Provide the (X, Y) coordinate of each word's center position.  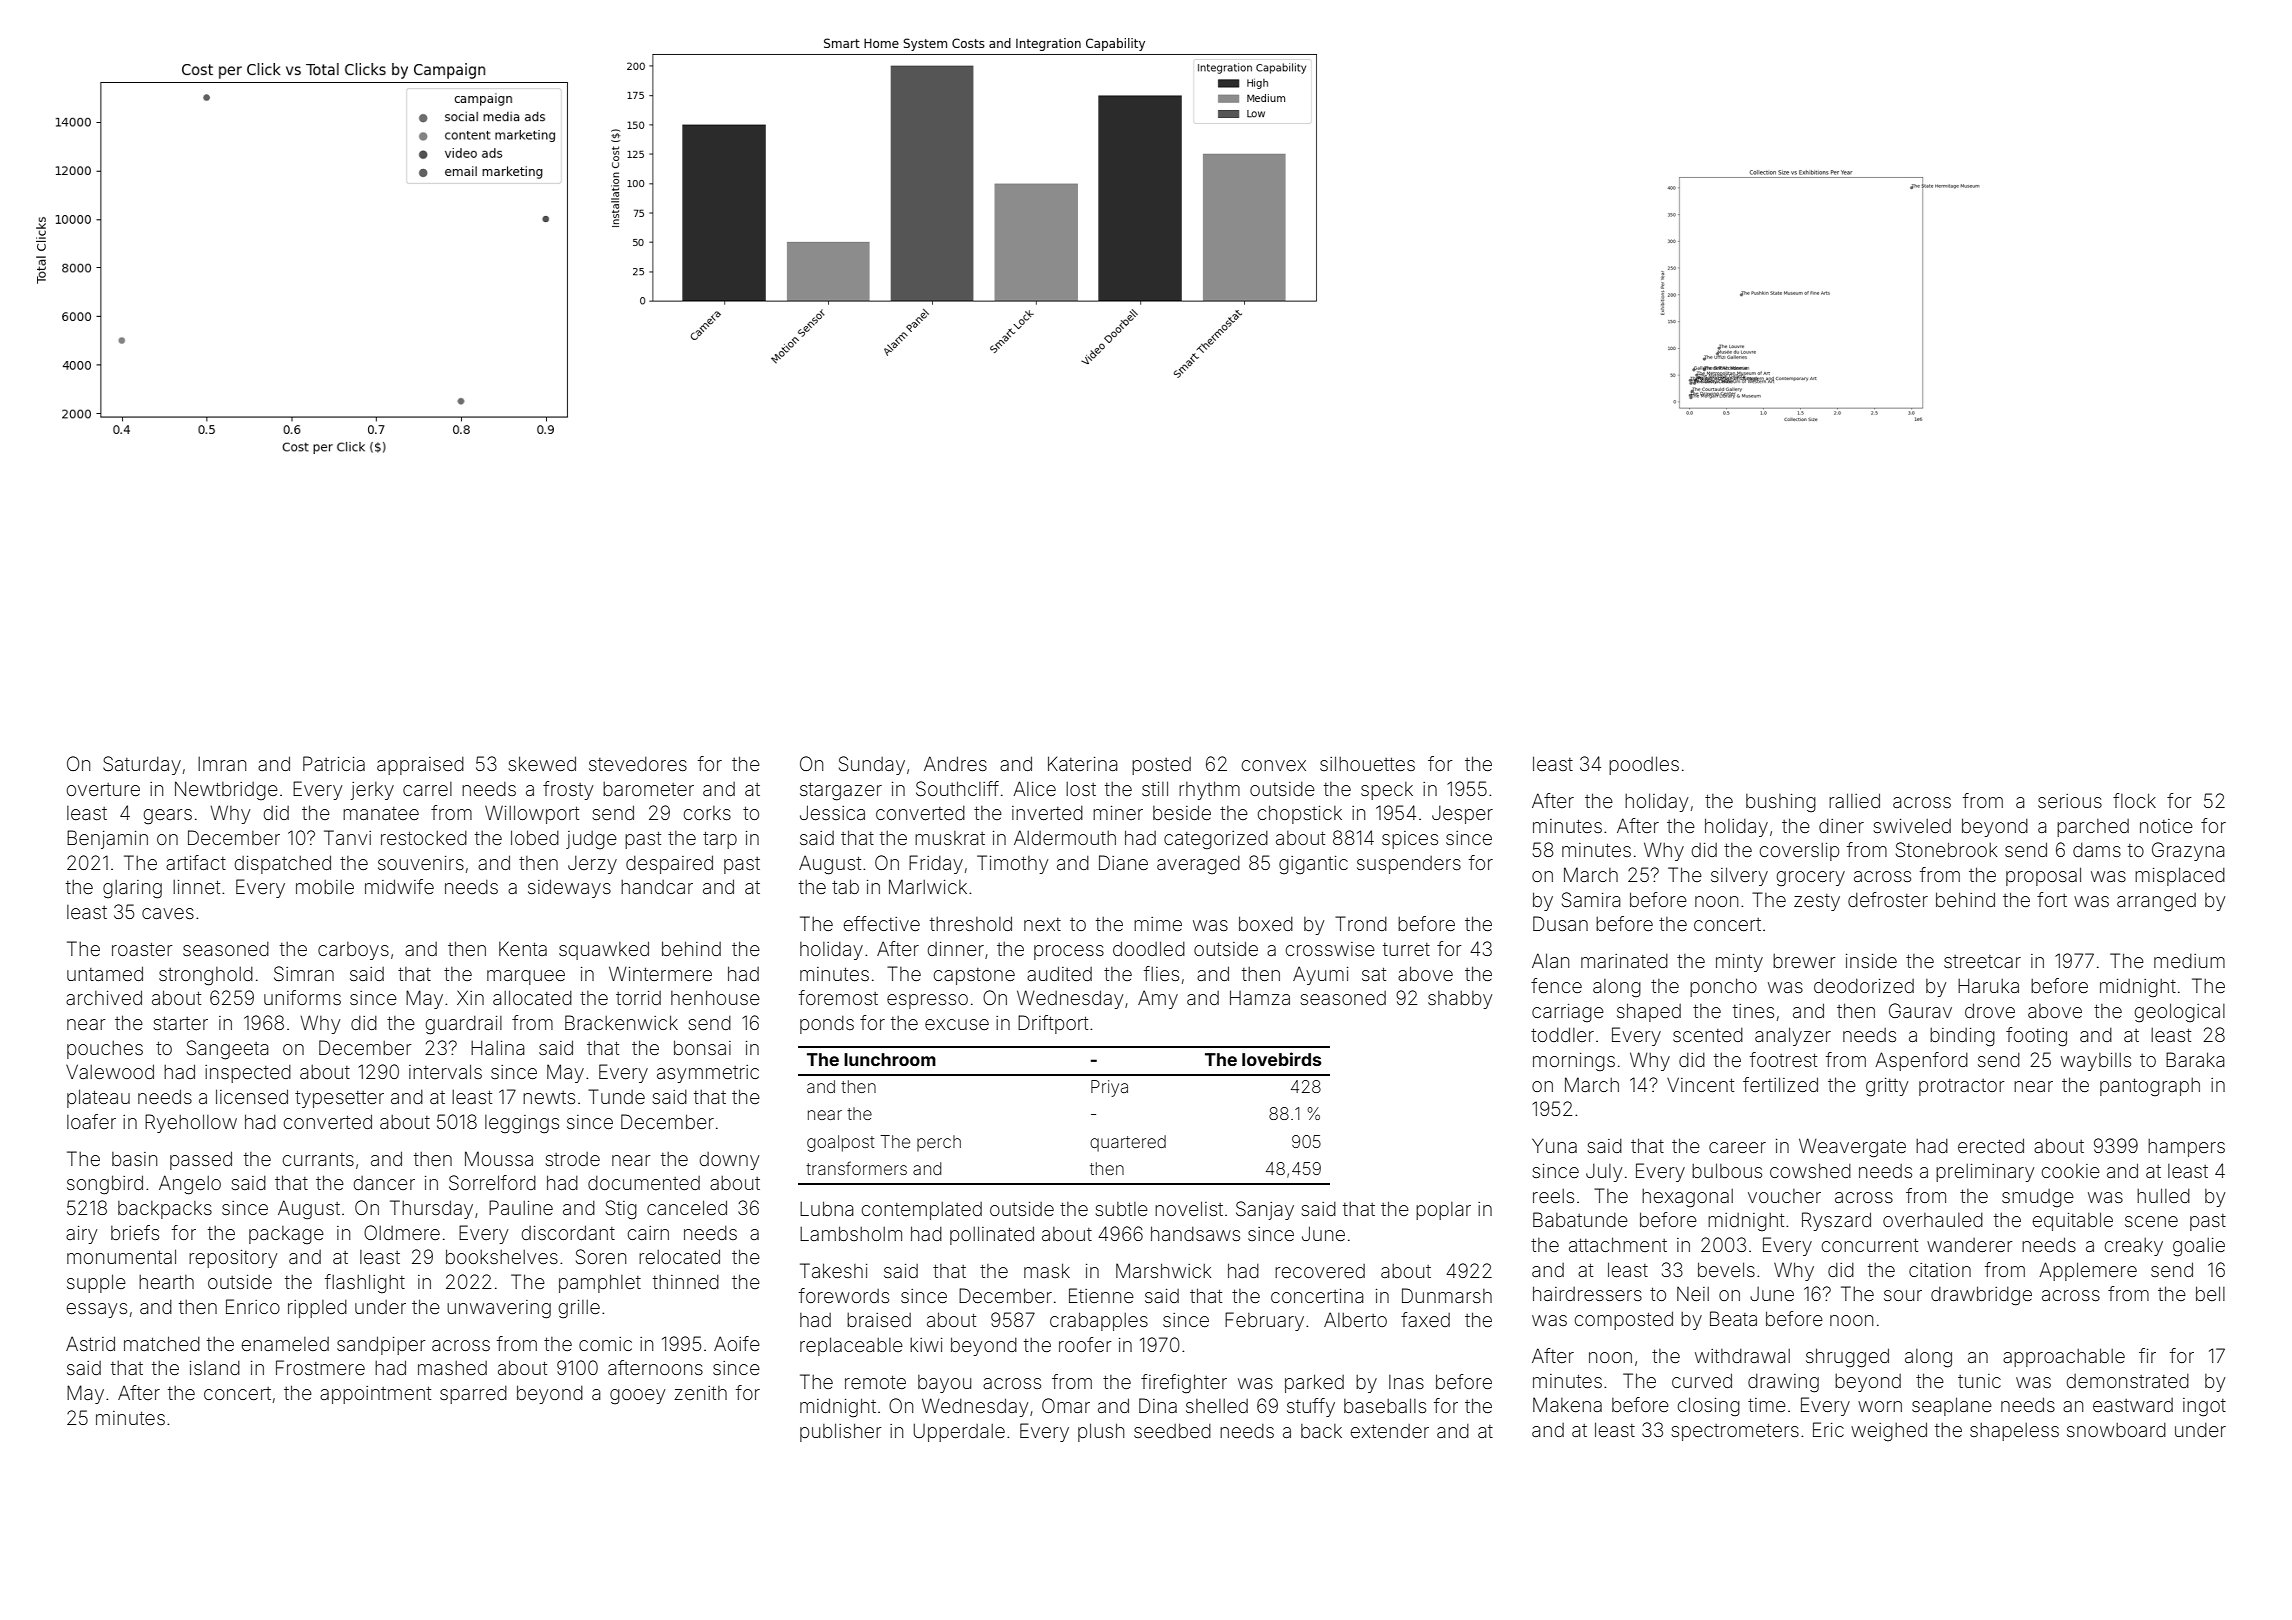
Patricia (334, 763)
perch (939, 1143)
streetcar (1982, 961)
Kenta (523, 948)
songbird (105, 1185)
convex (1274, 765)
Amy (1158, 999)
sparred (473, 1395)
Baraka (2195, 1059)
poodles (1644, 765)
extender (1390, 1431)
